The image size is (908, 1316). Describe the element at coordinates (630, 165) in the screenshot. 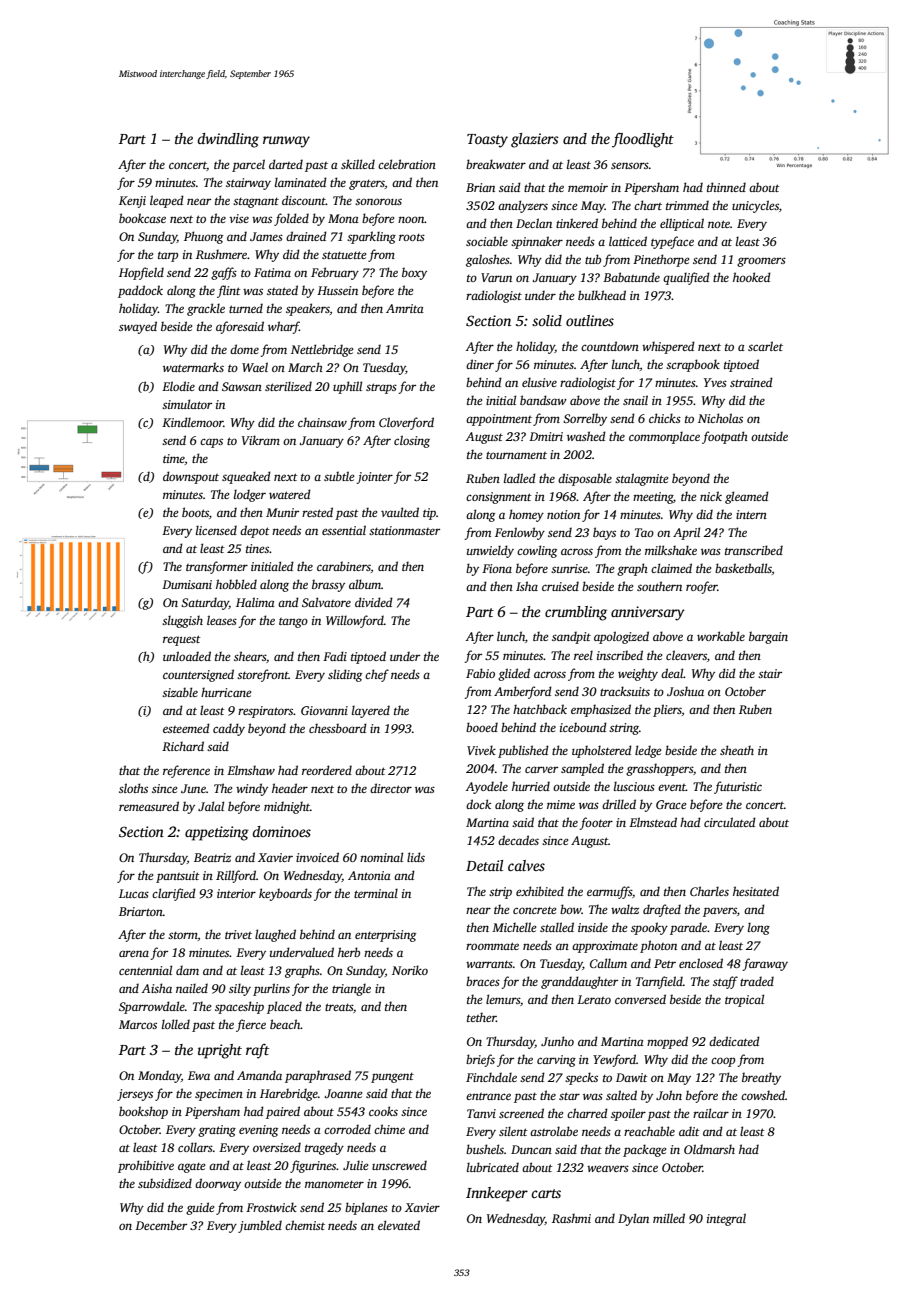

I see `sensors` at that location.
